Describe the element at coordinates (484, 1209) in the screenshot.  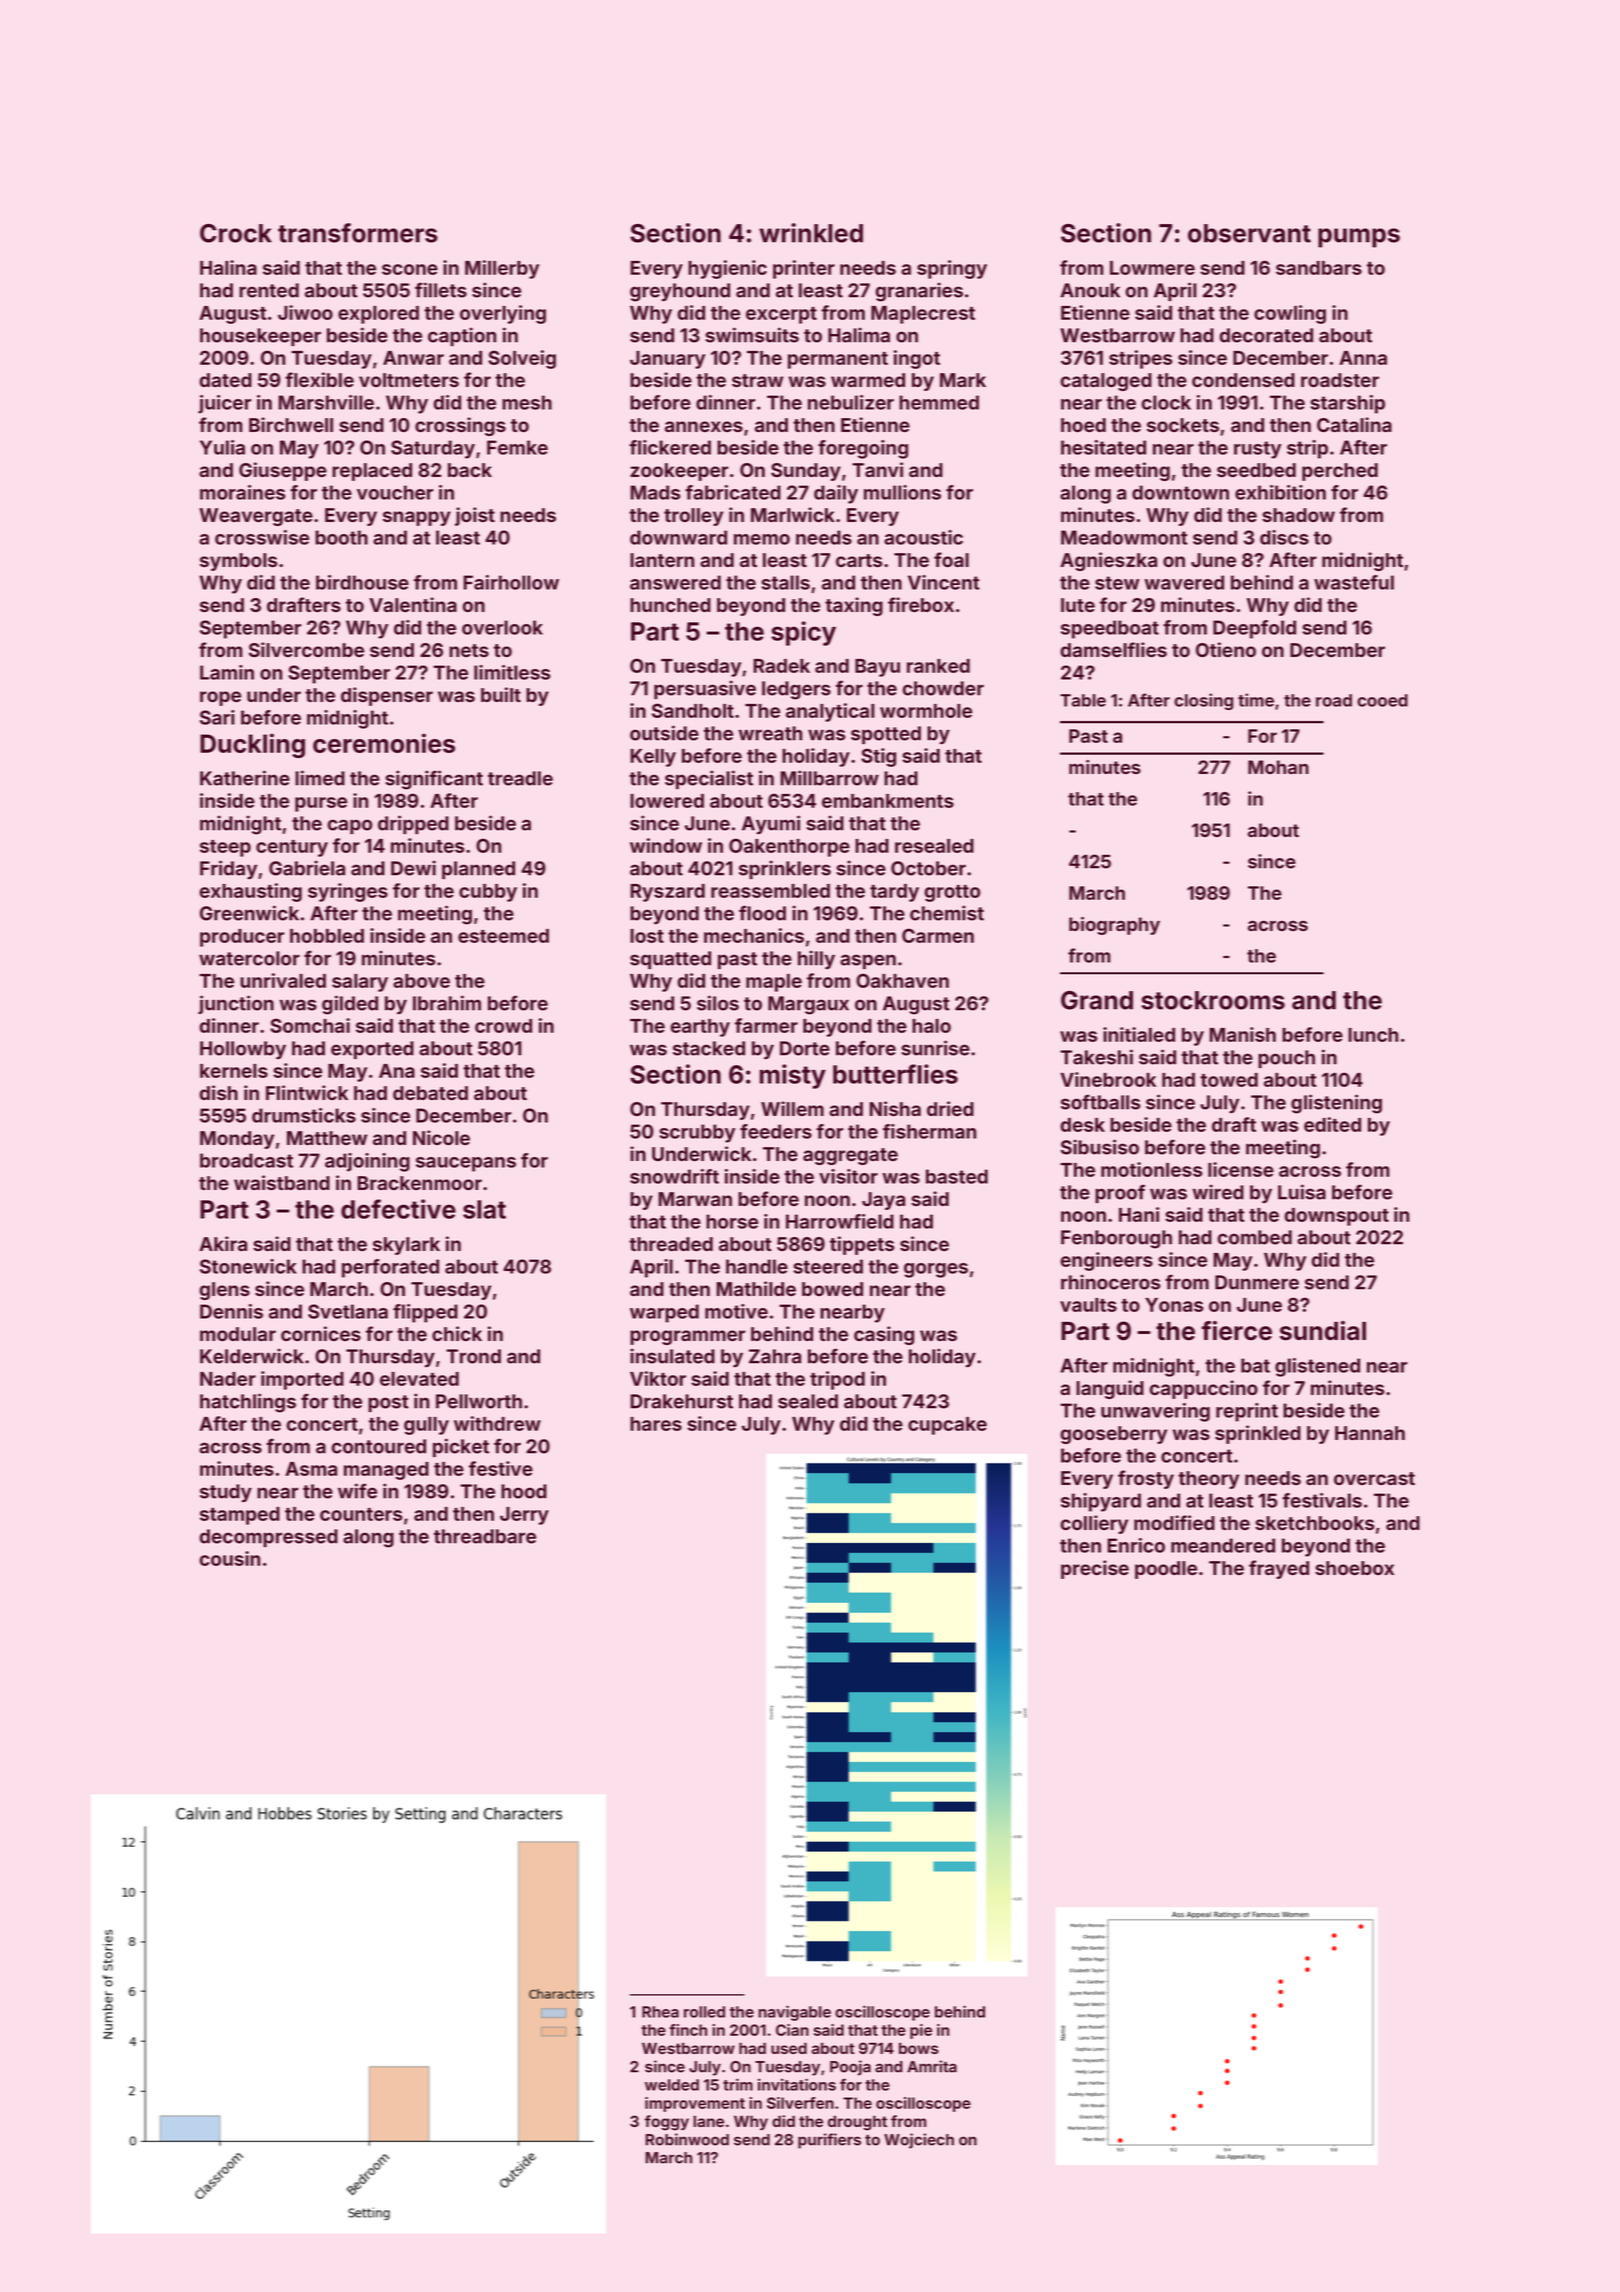
I see `slat` at that location.
